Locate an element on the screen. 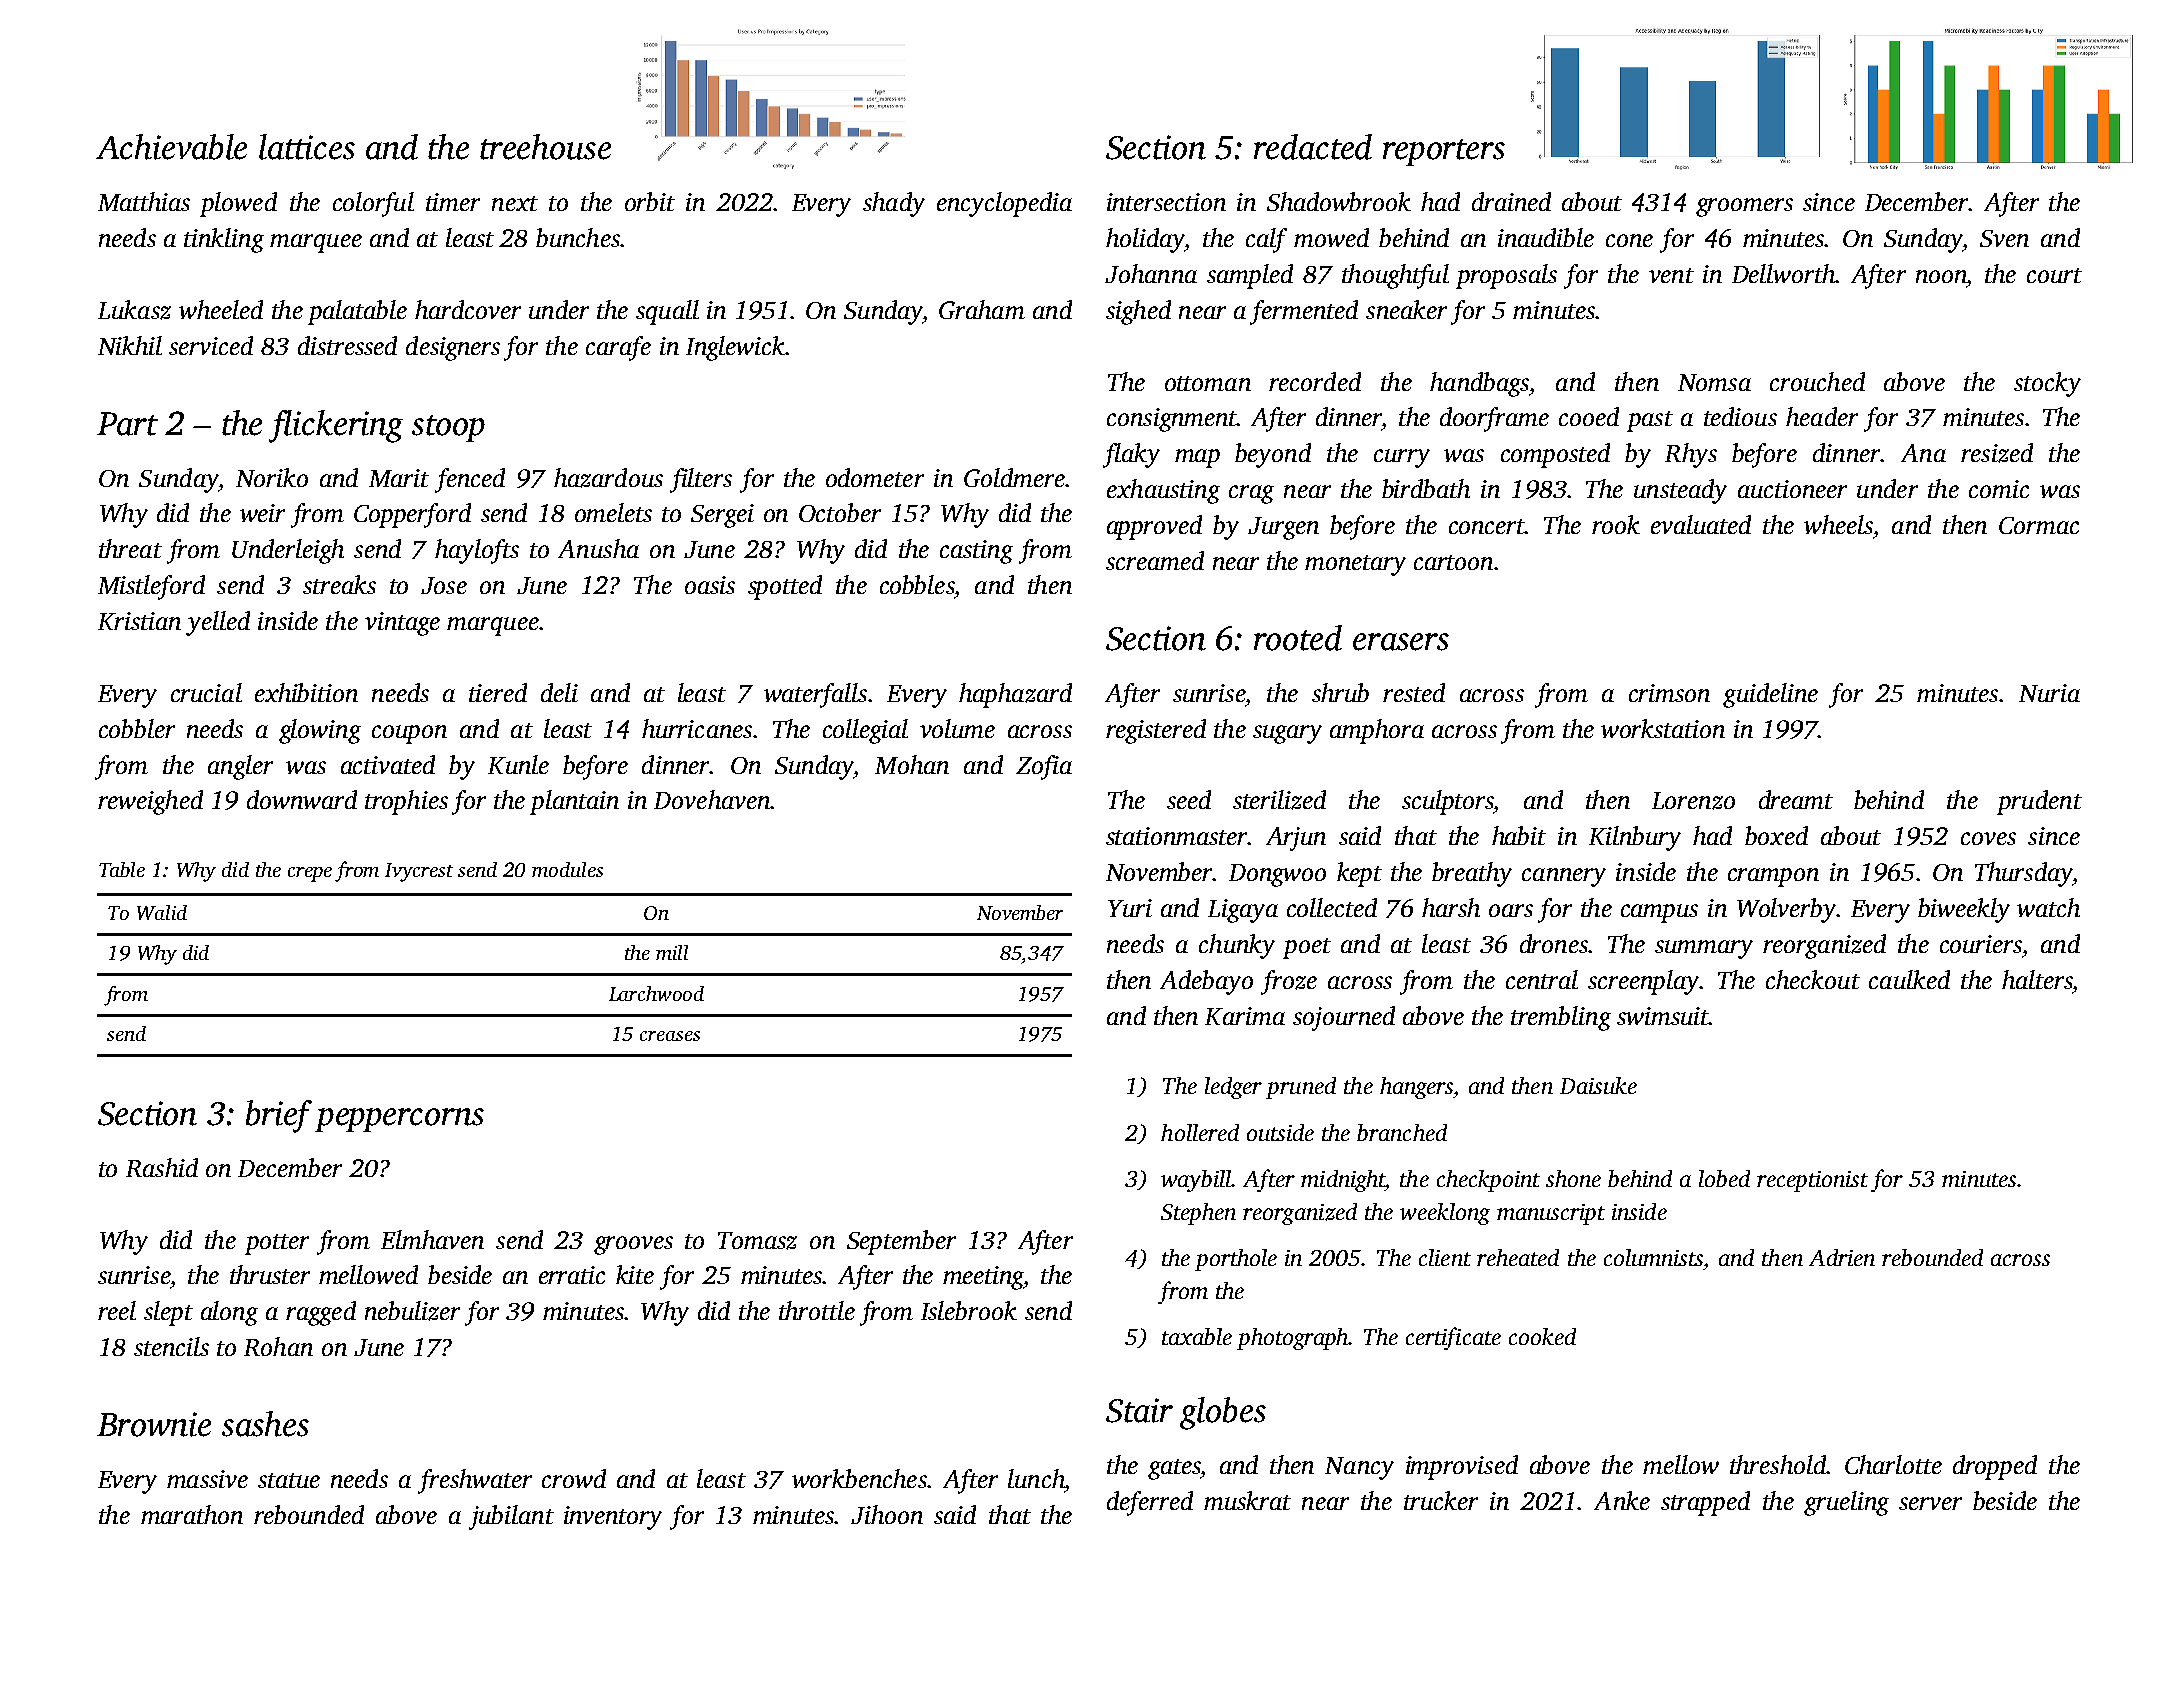  spotted is located at coordinates (785, 587).
